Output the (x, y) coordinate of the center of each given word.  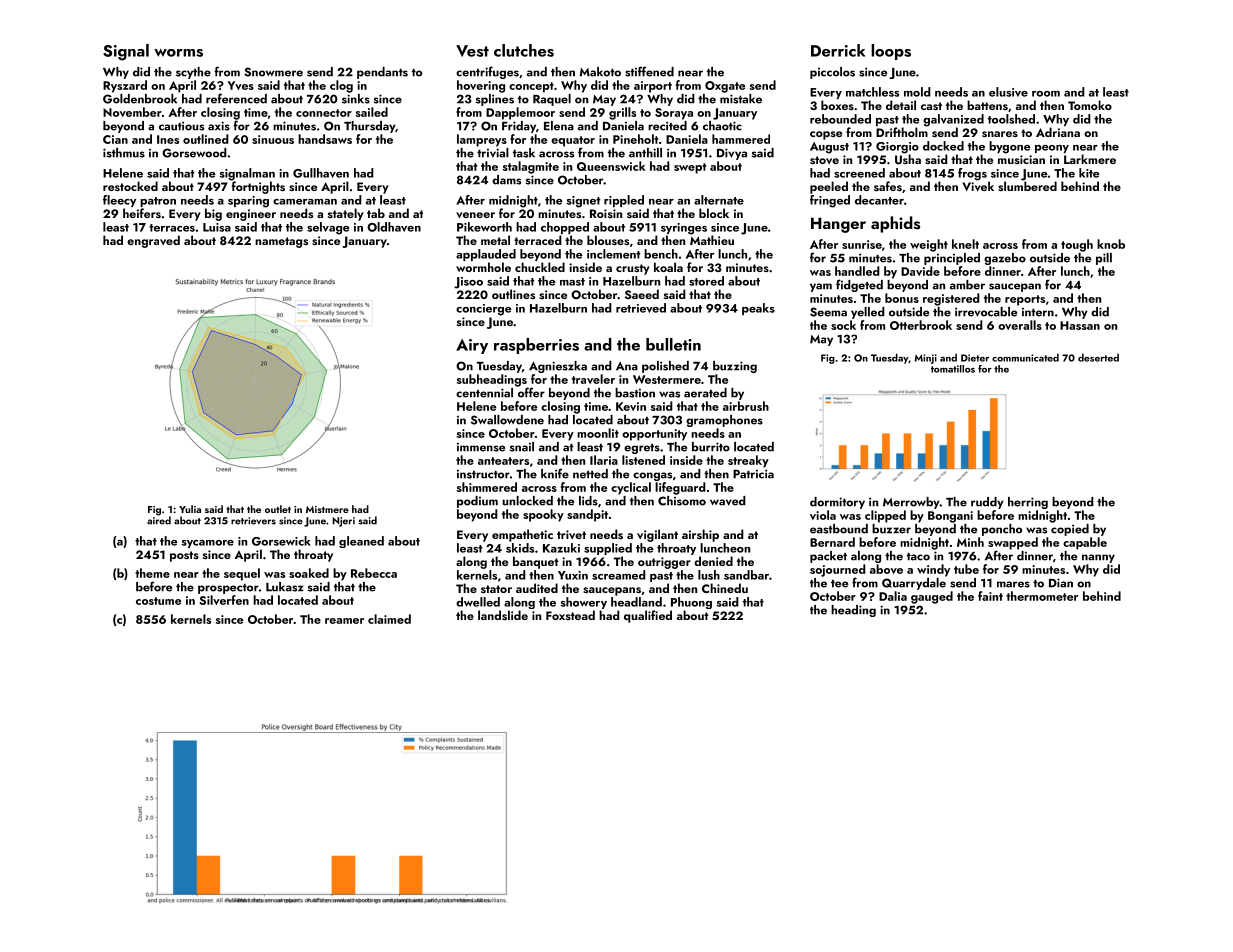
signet (583, 202)
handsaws (325, 139)
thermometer (1042, 596)
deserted (1098, 357)
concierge (483, 310)
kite (1089, 173)
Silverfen (224, 600)
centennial (484, 393)
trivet (571, 534)
